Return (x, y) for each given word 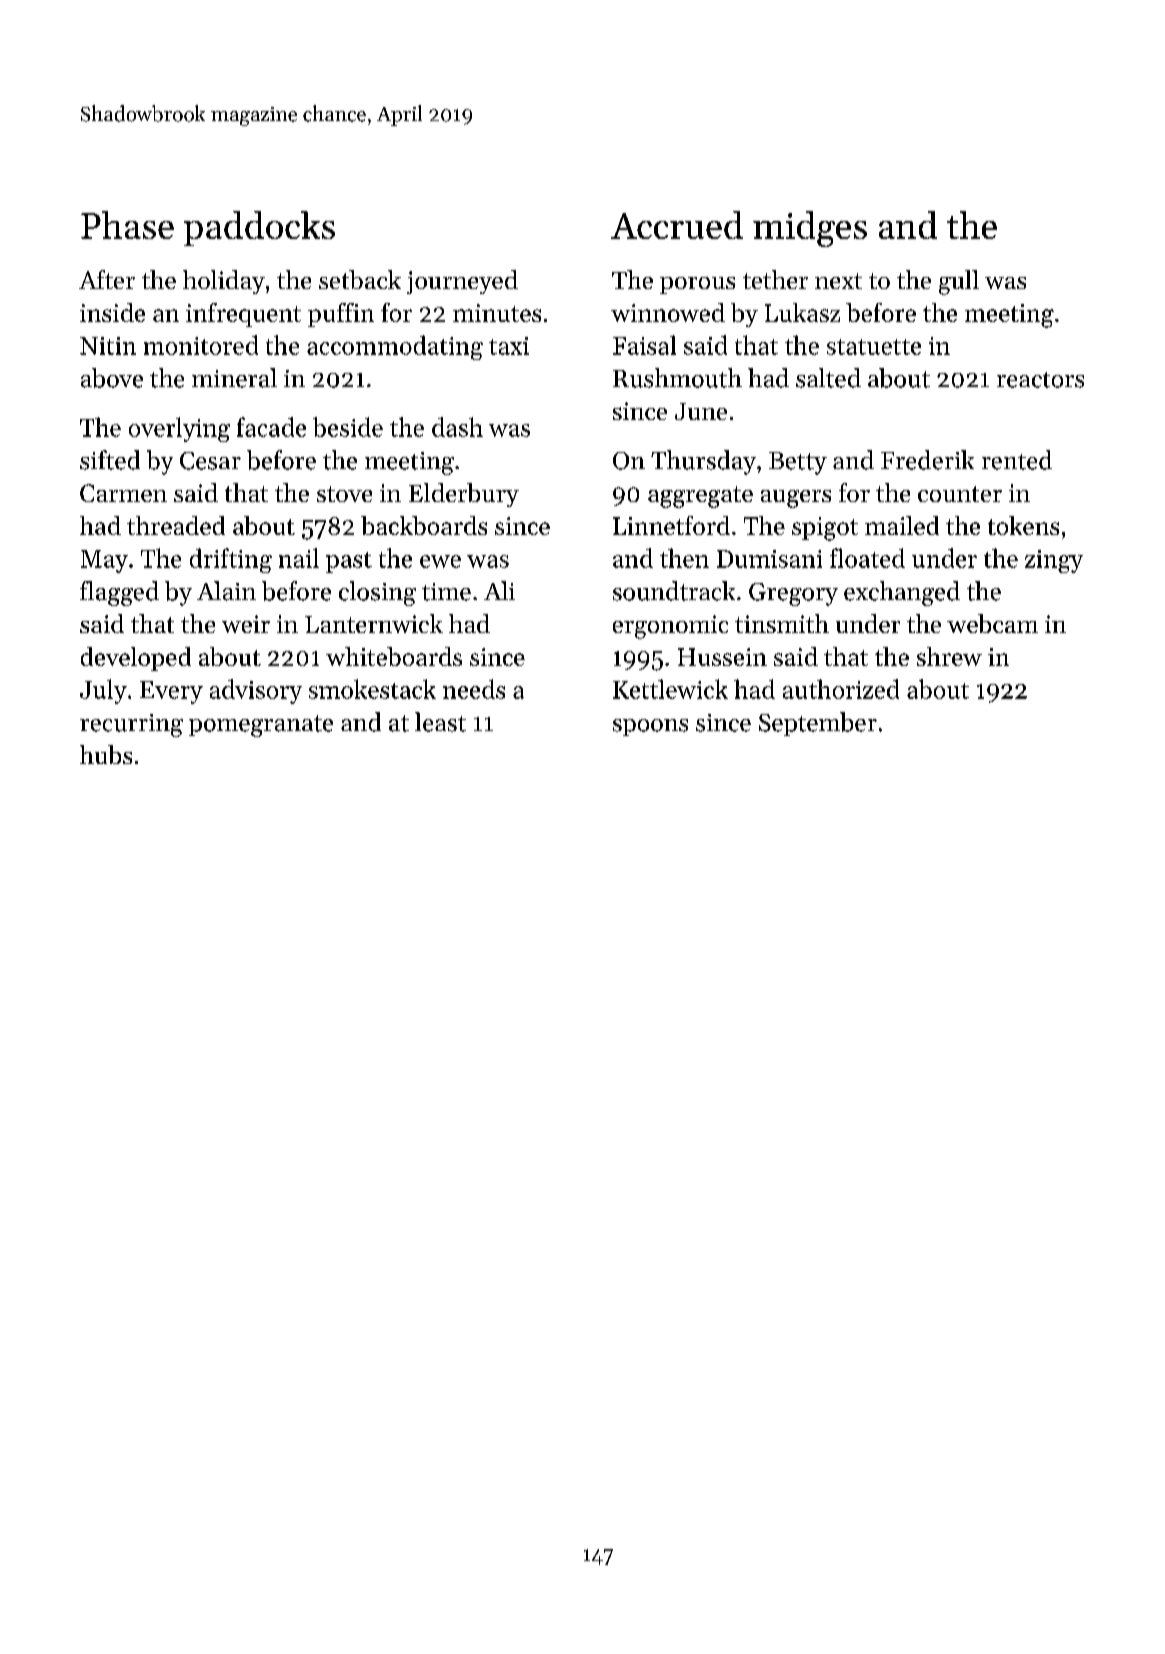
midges (810, 229)
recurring (131, 725)
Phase (127, 225)
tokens (1023, 525)
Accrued (677, 225)
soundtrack (674, 591)
